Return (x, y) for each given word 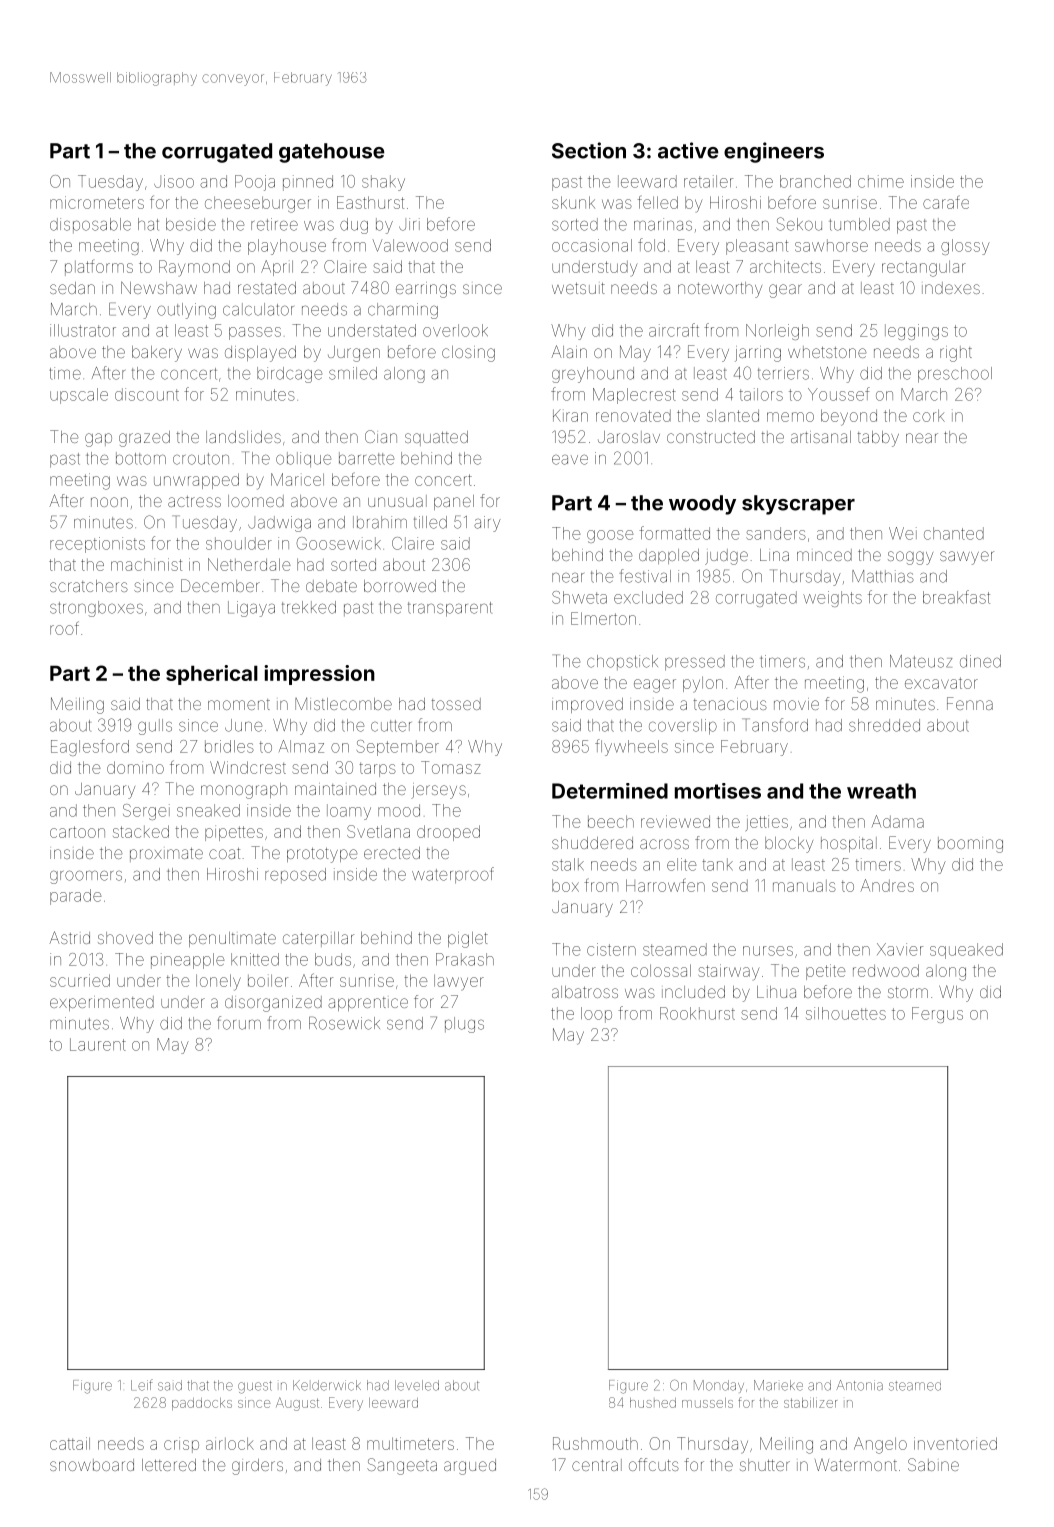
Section (589, 150)
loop (596, 1015)
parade (75, 897)
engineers (774, 152)
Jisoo (174, 181)
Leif (142, 1385)
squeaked (966, 951)
